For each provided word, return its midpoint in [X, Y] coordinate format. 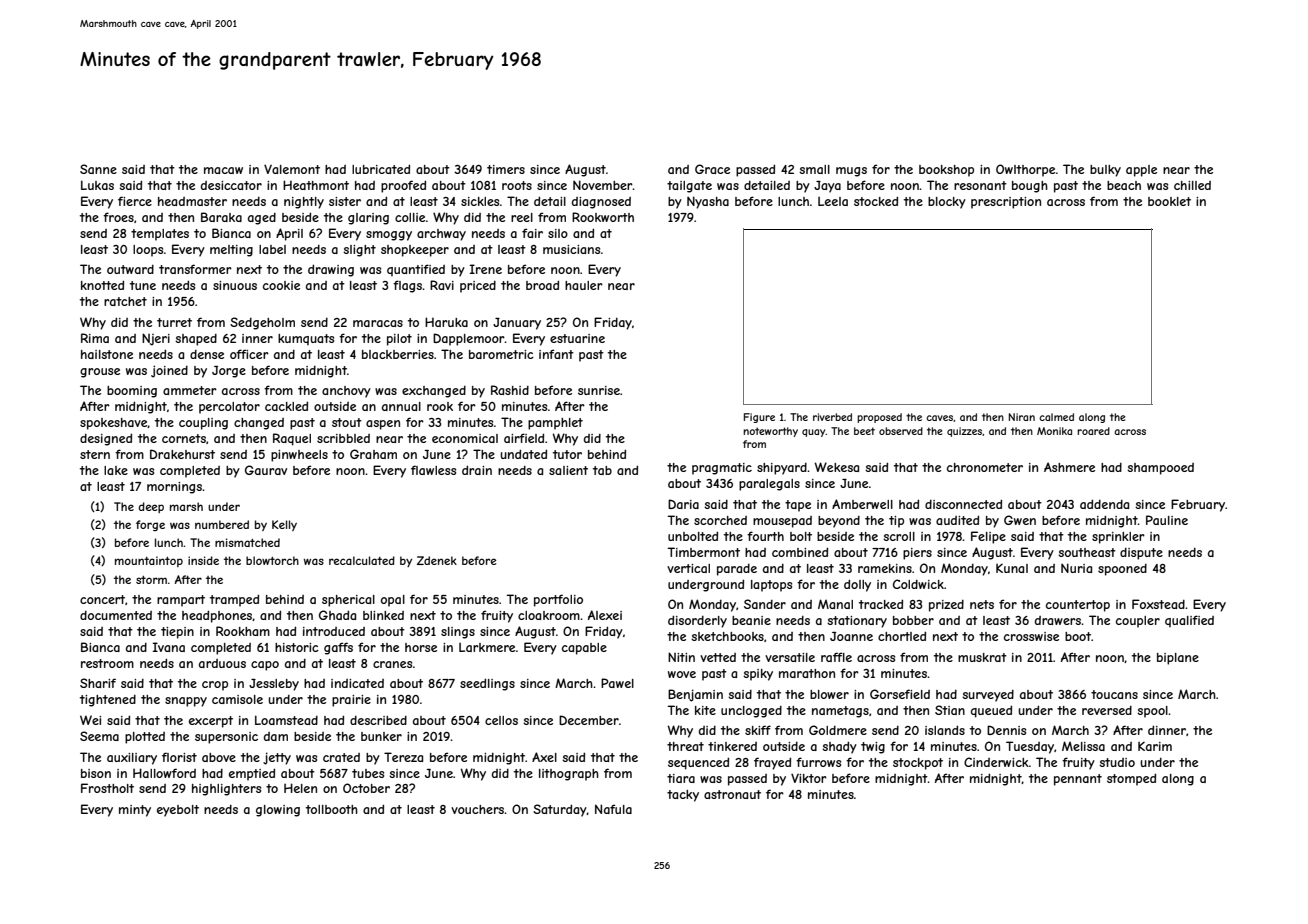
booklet [1169, 201]
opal [393, 601]
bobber [913, 620]
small [814, 169]
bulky [1105, 171]
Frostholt [107, 788]
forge [150, 525]
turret [174, 322]
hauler [584, 285]
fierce [135, 201]
